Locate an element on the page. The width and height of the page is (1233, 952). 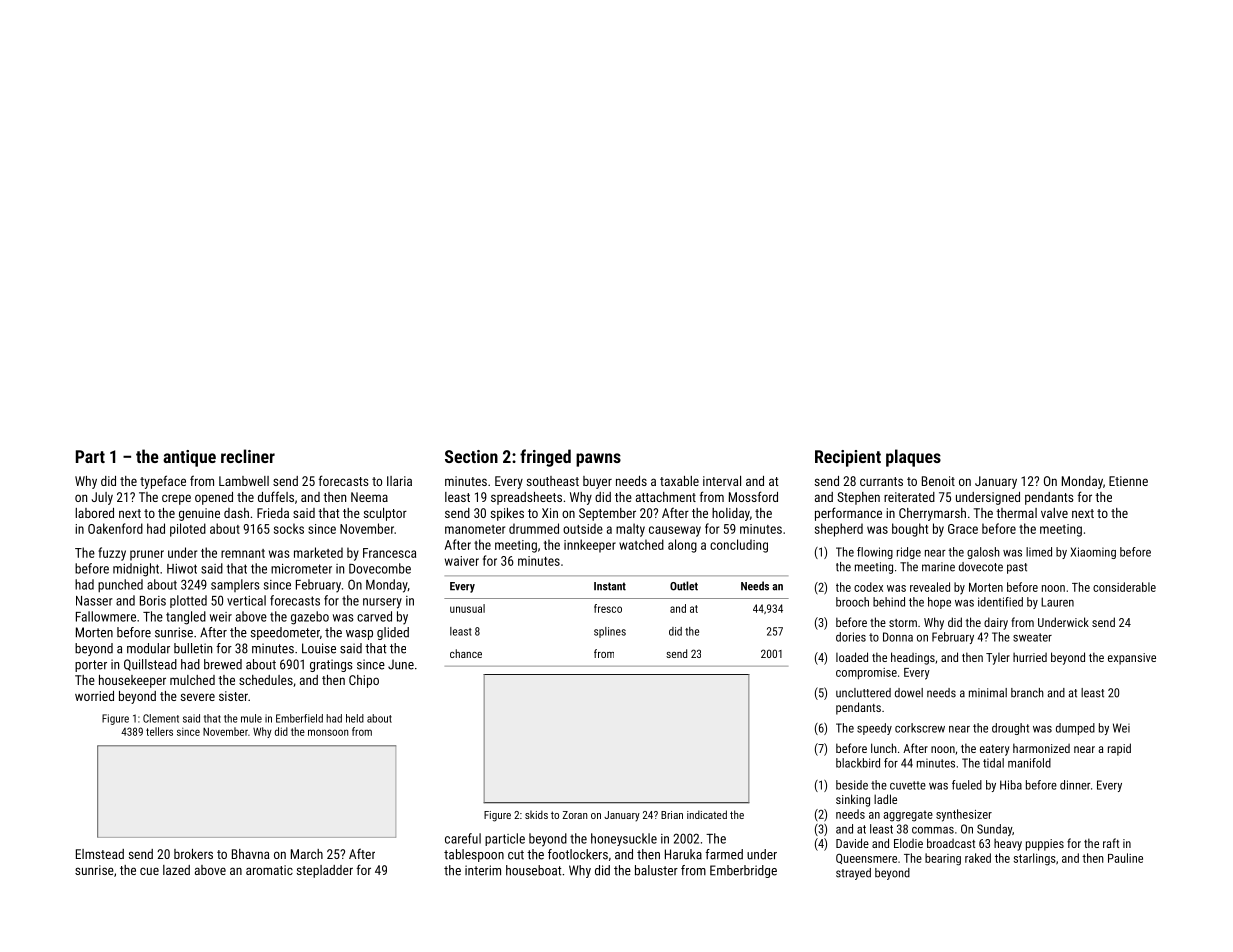
splines is located at coordinates (610, 632).
